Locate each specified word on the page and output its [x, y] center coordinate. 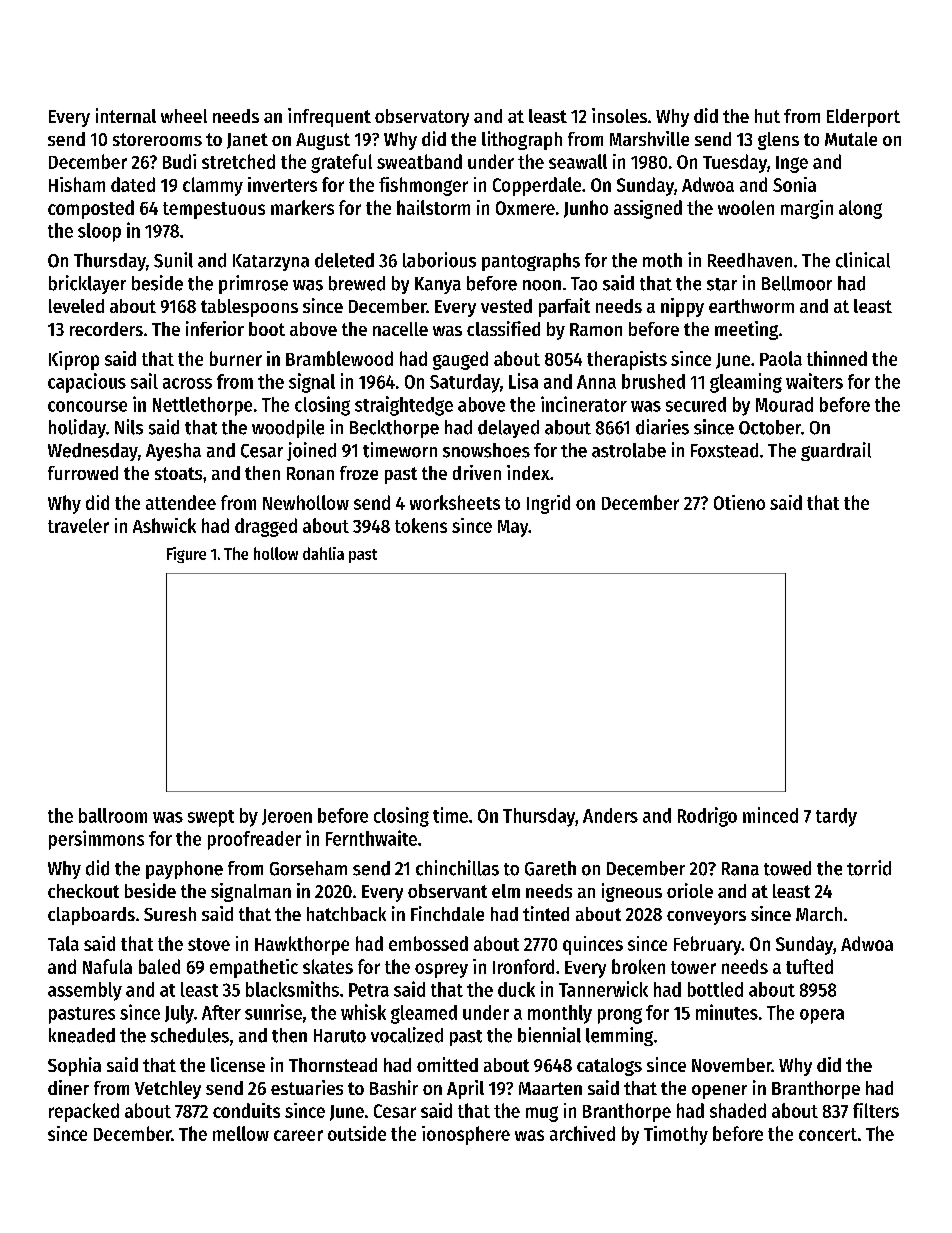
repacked [84, 1112]
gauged [460, 360]
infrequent [329, 117]
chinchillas [457, 868]
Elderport [863, 118]
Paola [781, 358]
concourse [87, 406]
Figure [186, 555]
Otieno [739, 502]
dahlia [323, 553]
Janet [247, 141]
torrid [869, 868]
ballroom [113, 815]
